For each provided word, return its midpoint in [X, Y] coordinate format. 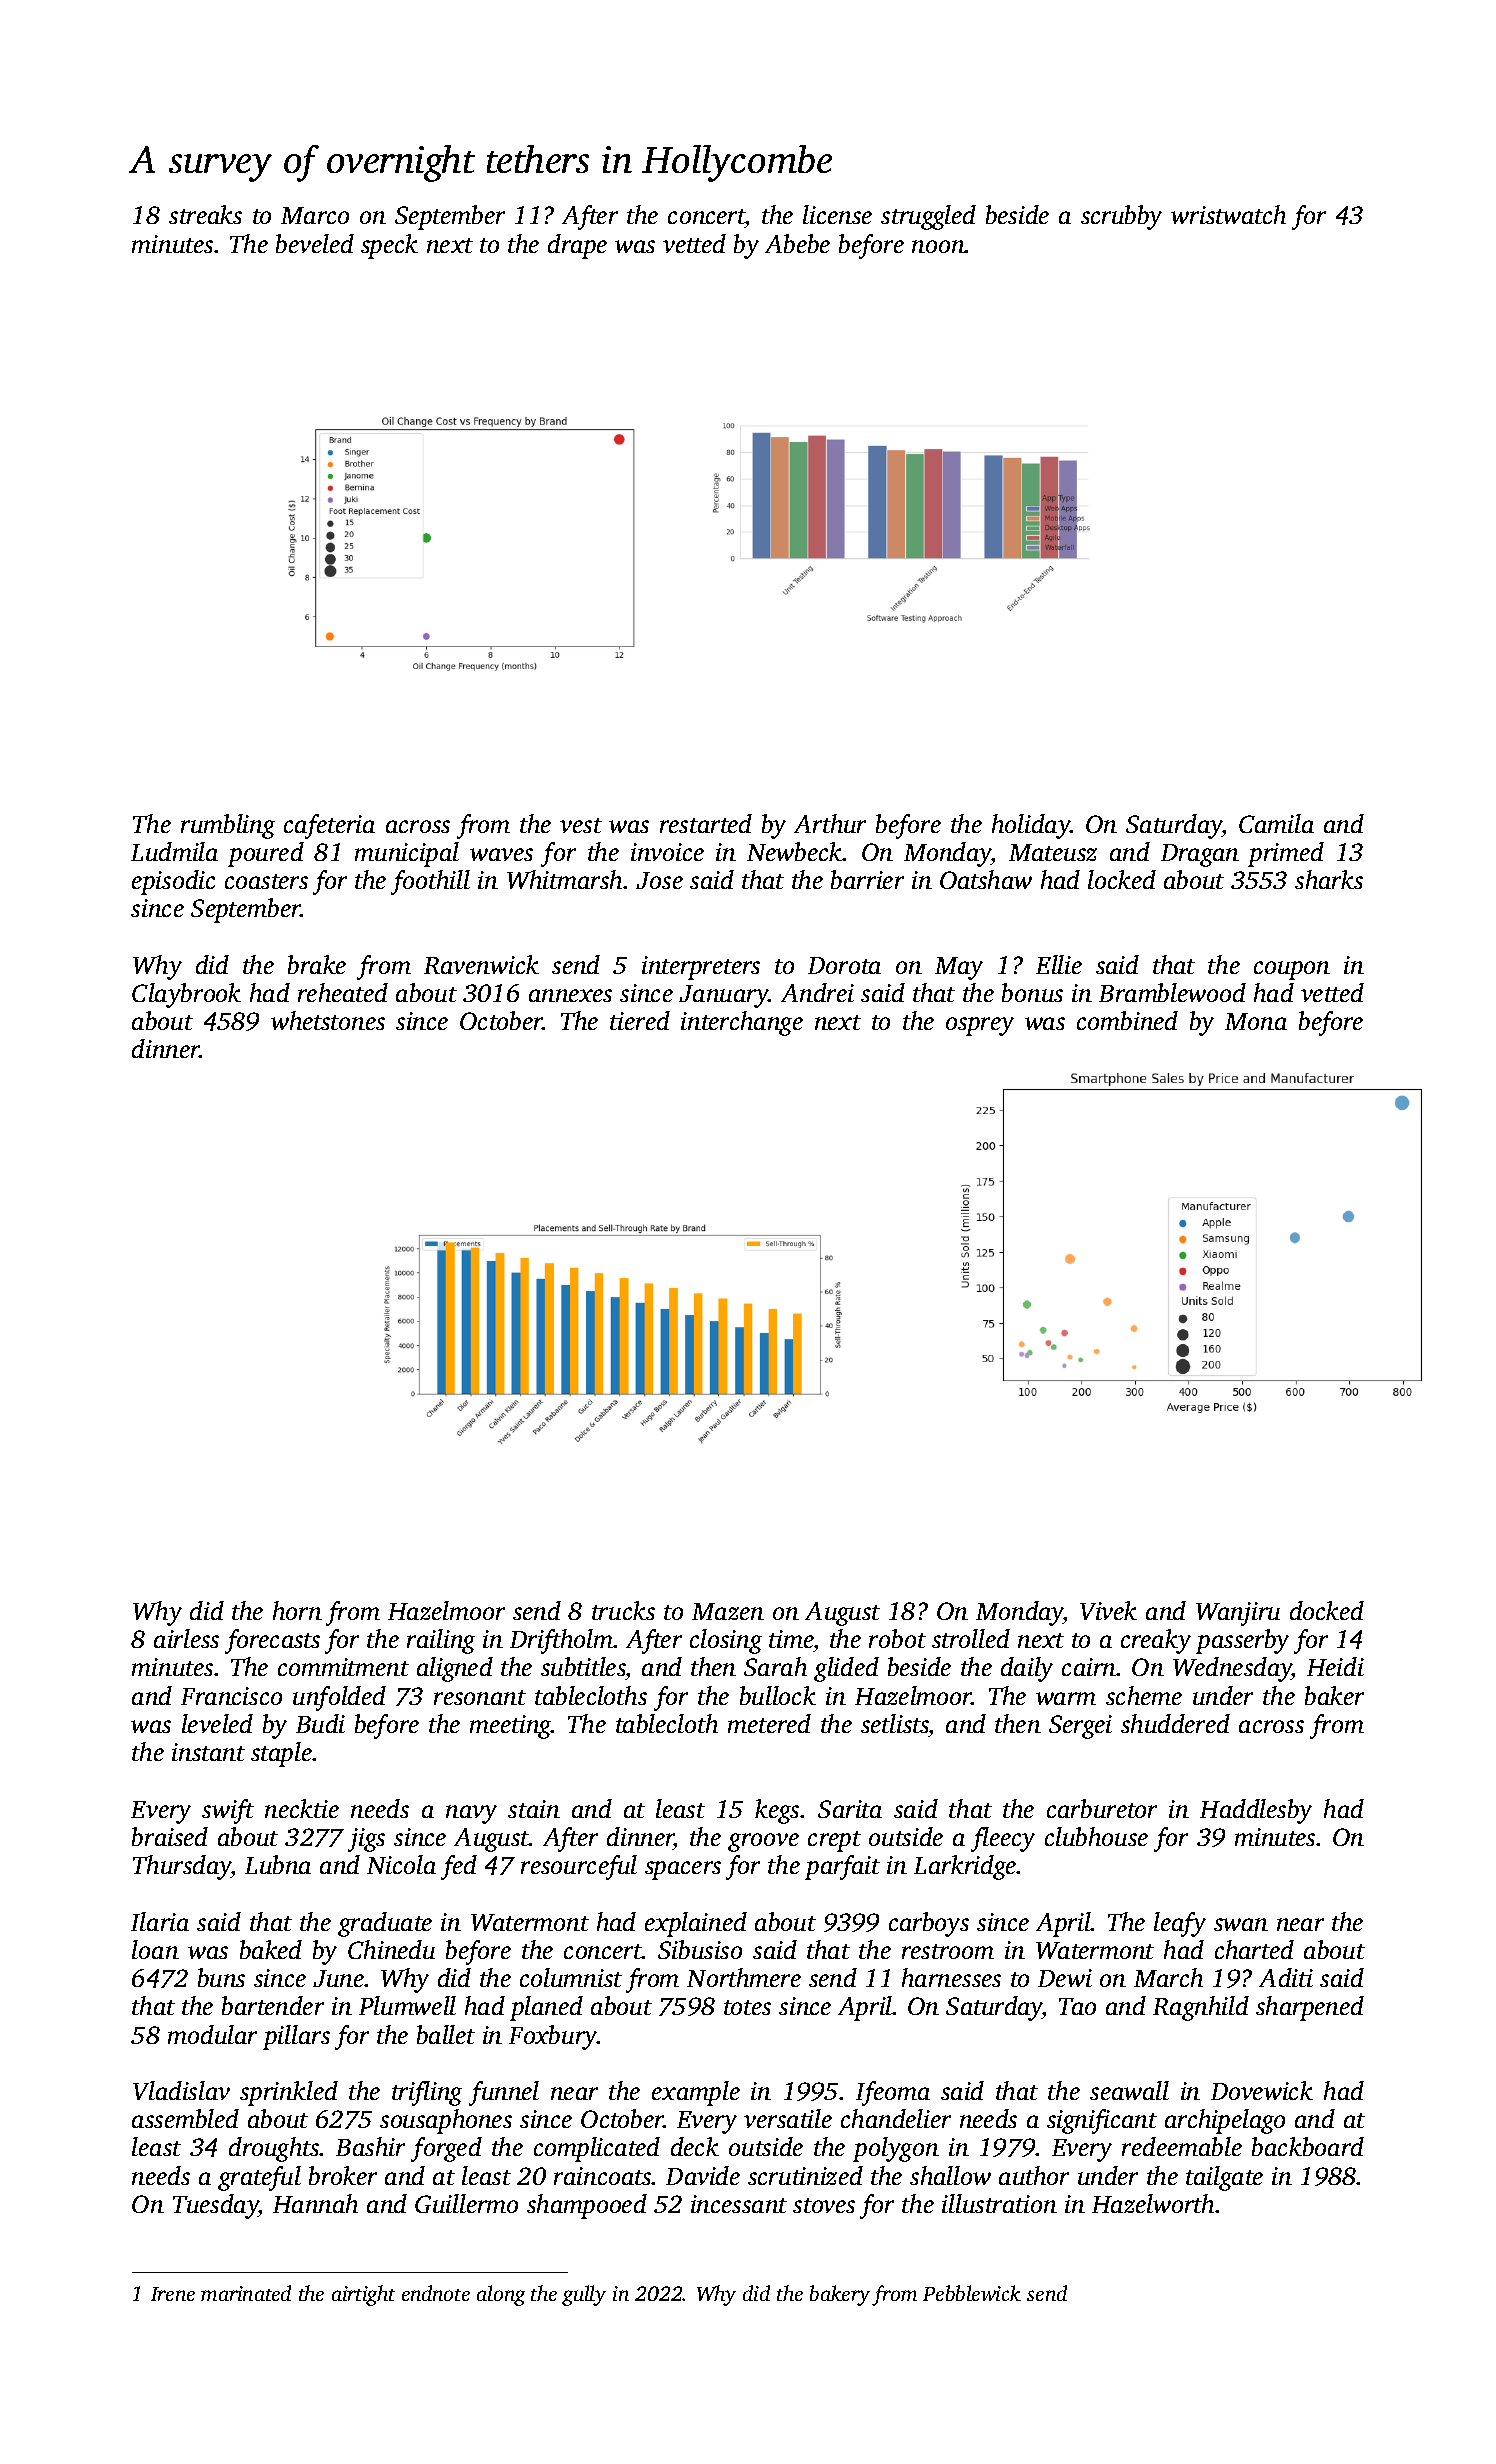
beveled [315, 243]
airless [186, 1638]
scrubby [1121, 217]
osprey [980, 1026]
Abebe [797, 243]
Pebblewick [972, 2293]
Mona [1256, 1021]
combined [1127, 1020]
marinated [246, 2293]
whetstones [328, 1020]
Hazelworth [1153, 2203]
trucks [623, 1610]
